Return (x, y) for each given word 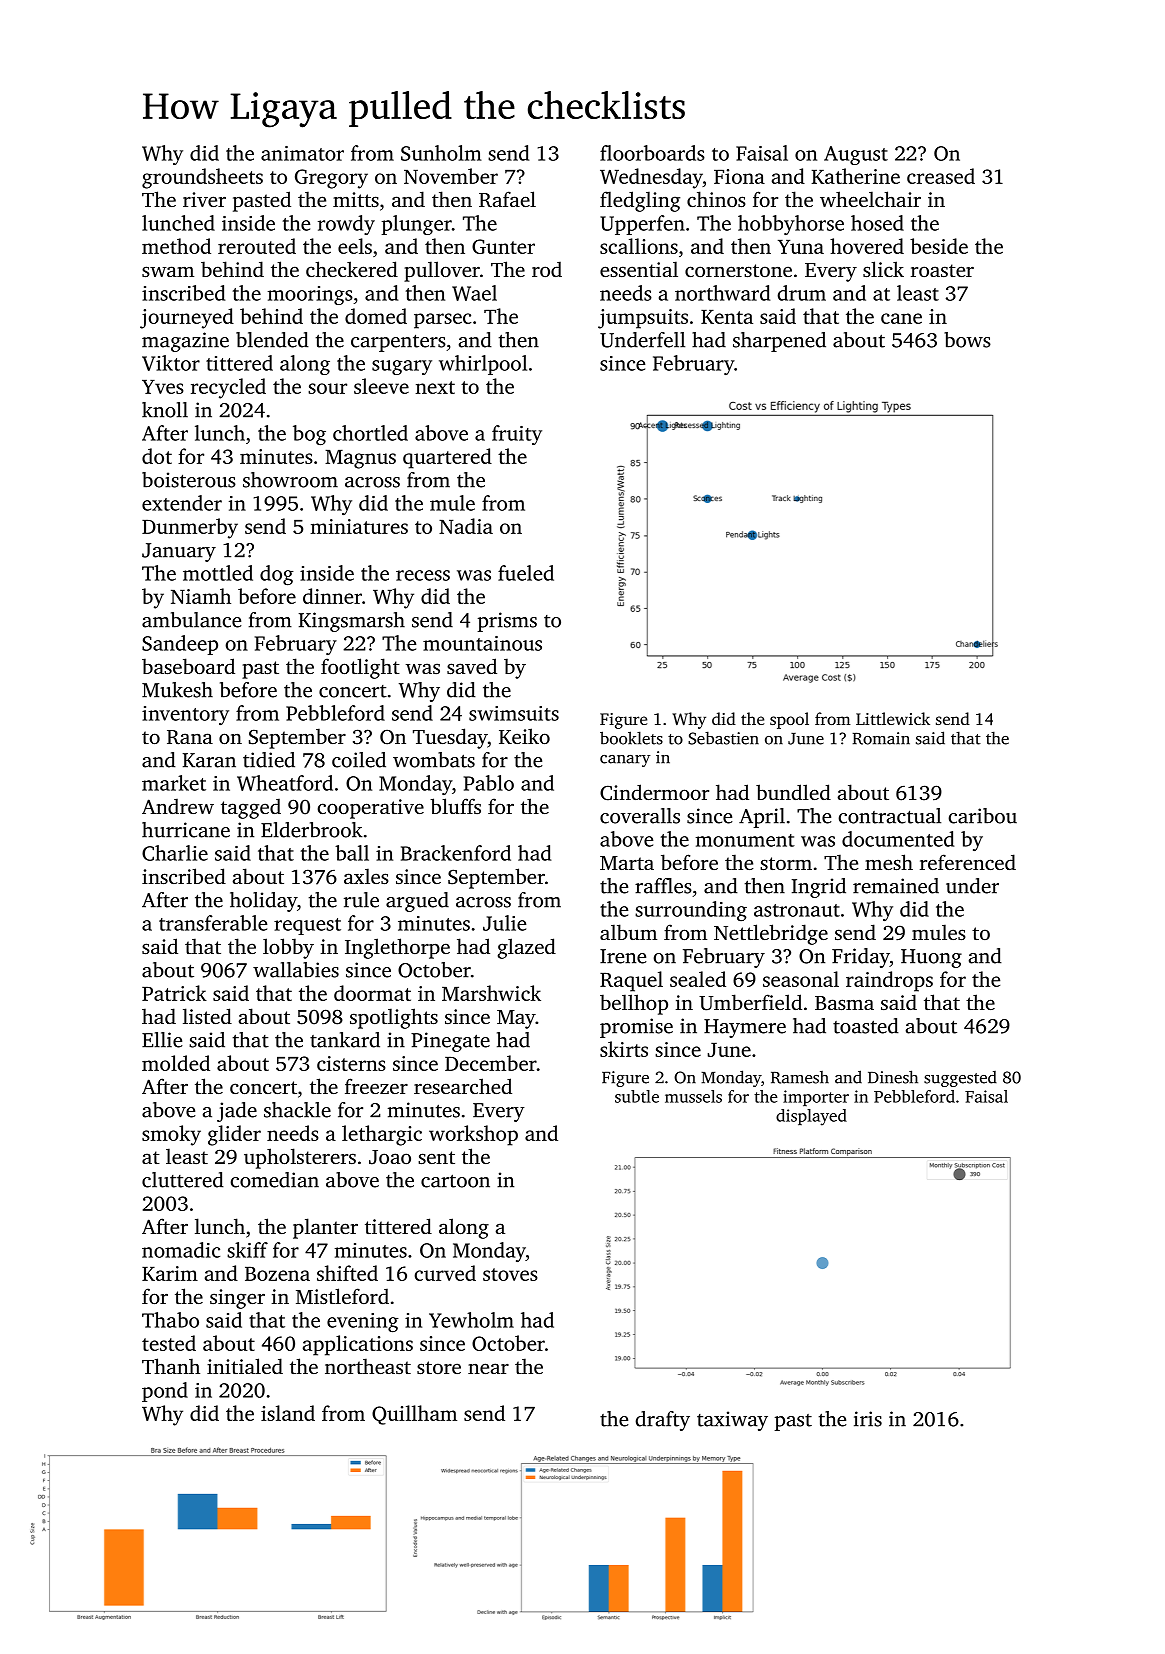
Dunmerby (190, 528)
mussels (693, 1096)
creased (941, 176)
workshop (473, 1135)
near (488, 1368)
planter (325, 1228)
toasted (866, 1026)
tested (169, 1343)
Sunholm (441, 153)
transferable (213, 923)
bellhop (634, 1004)
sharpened (779, 342)
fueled (526, 573)
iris (868, 1419)
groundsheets (202, 178)
